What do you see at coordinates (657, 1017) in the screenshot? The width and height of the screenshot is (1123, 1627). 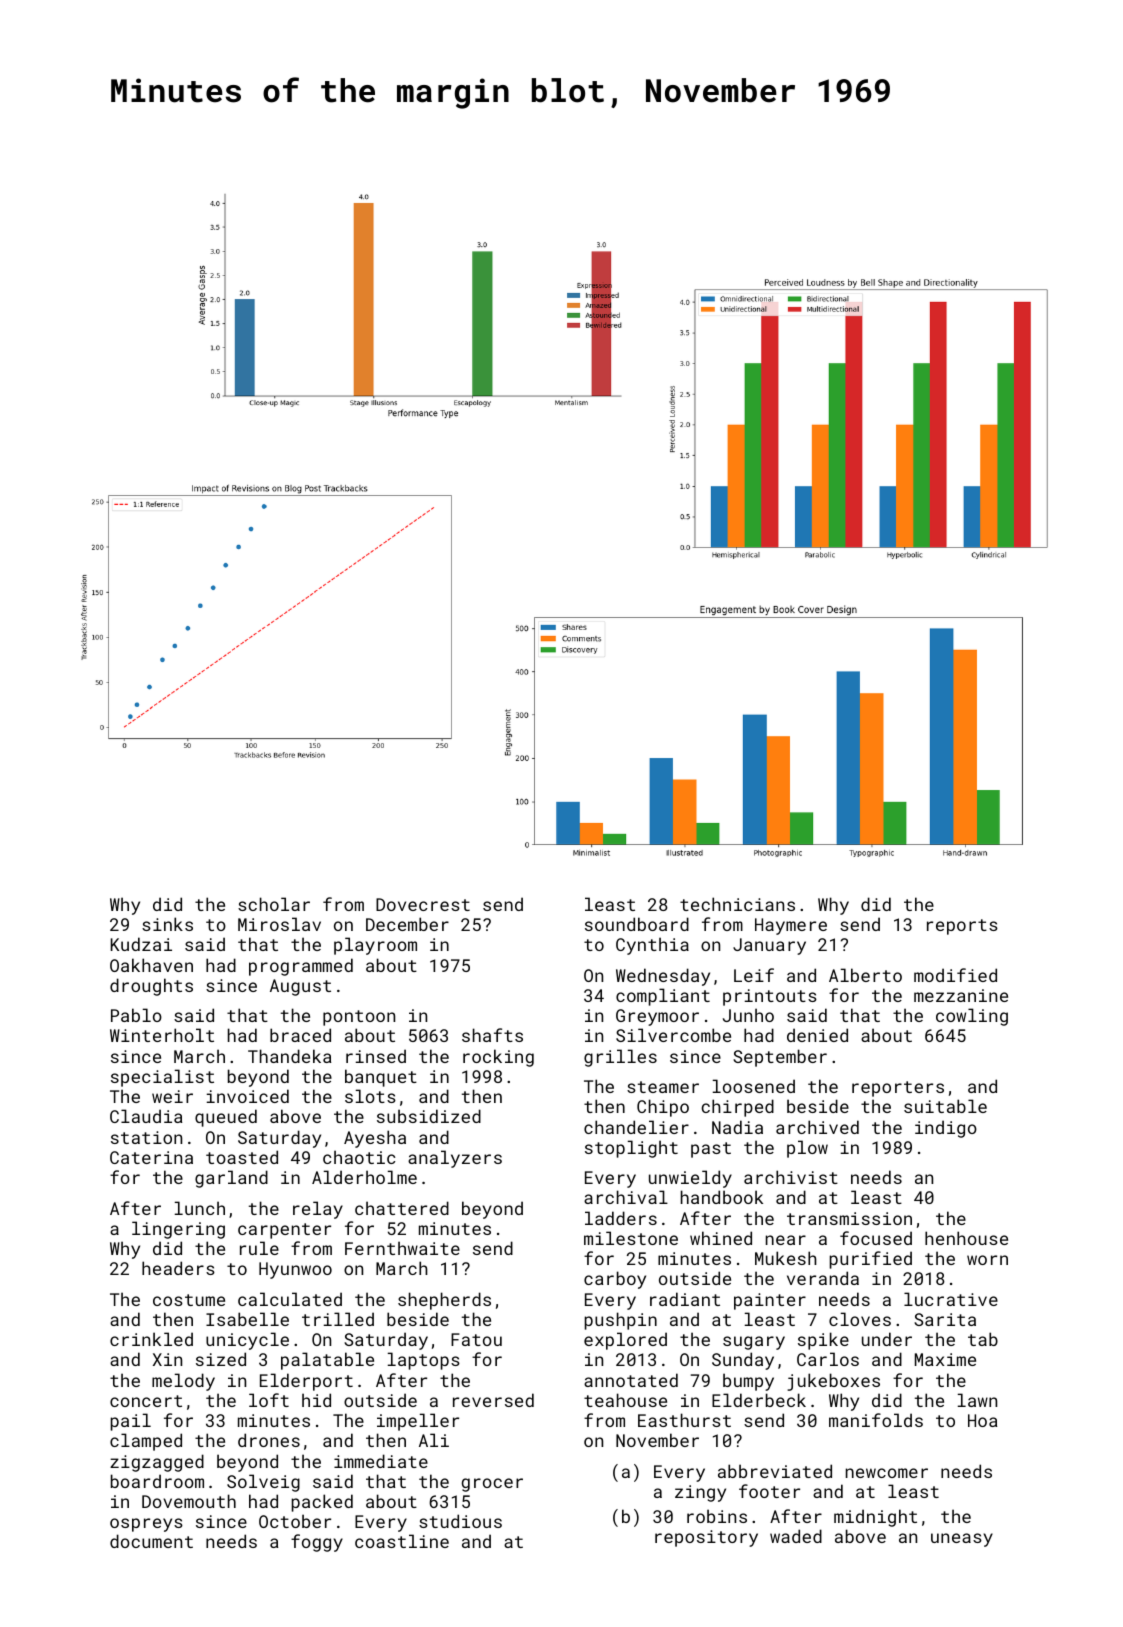 I see `Greymoor` at bounding box center [657, 1017].
